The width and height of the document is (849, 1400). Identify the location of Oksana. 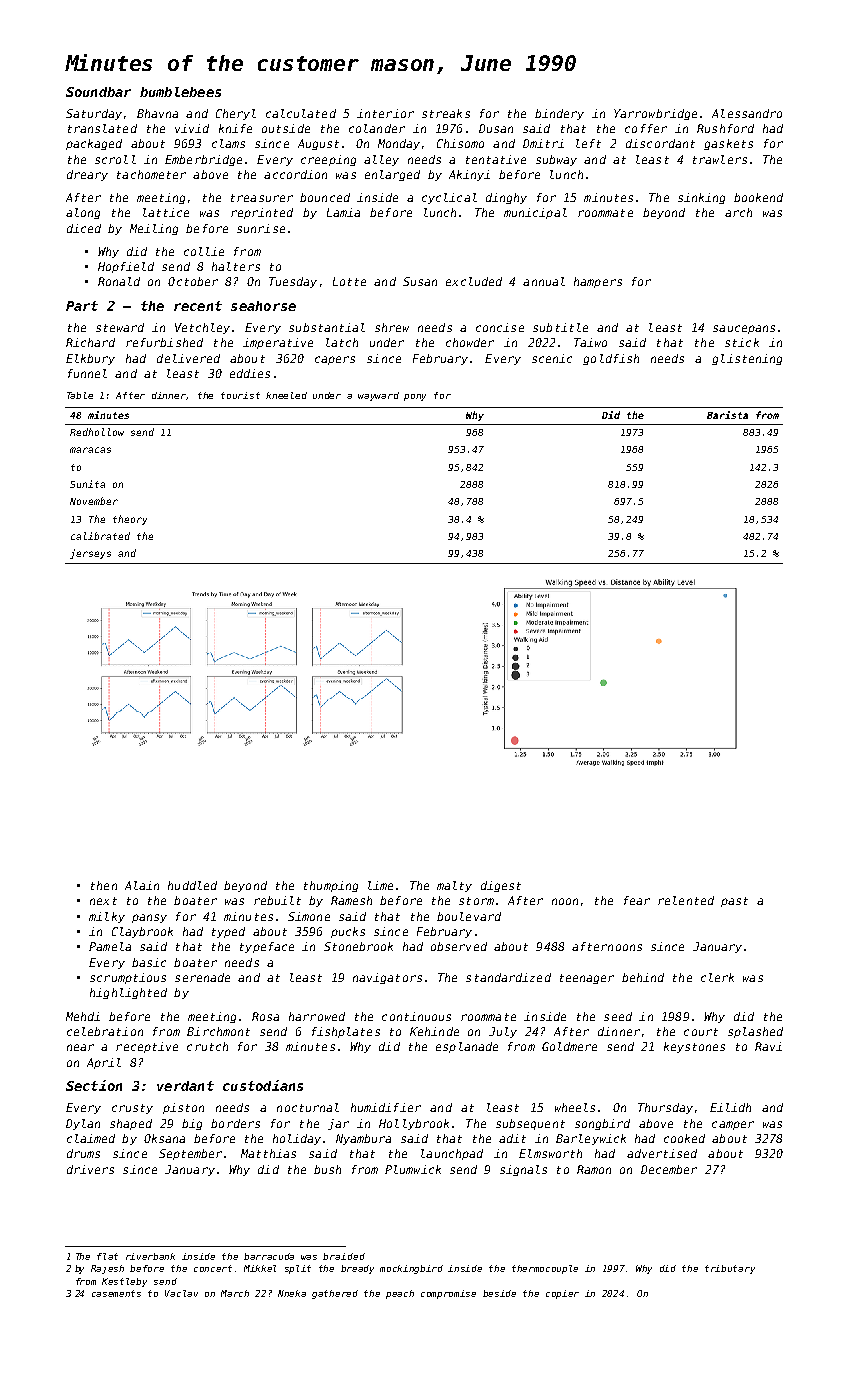
(164, 1138).
